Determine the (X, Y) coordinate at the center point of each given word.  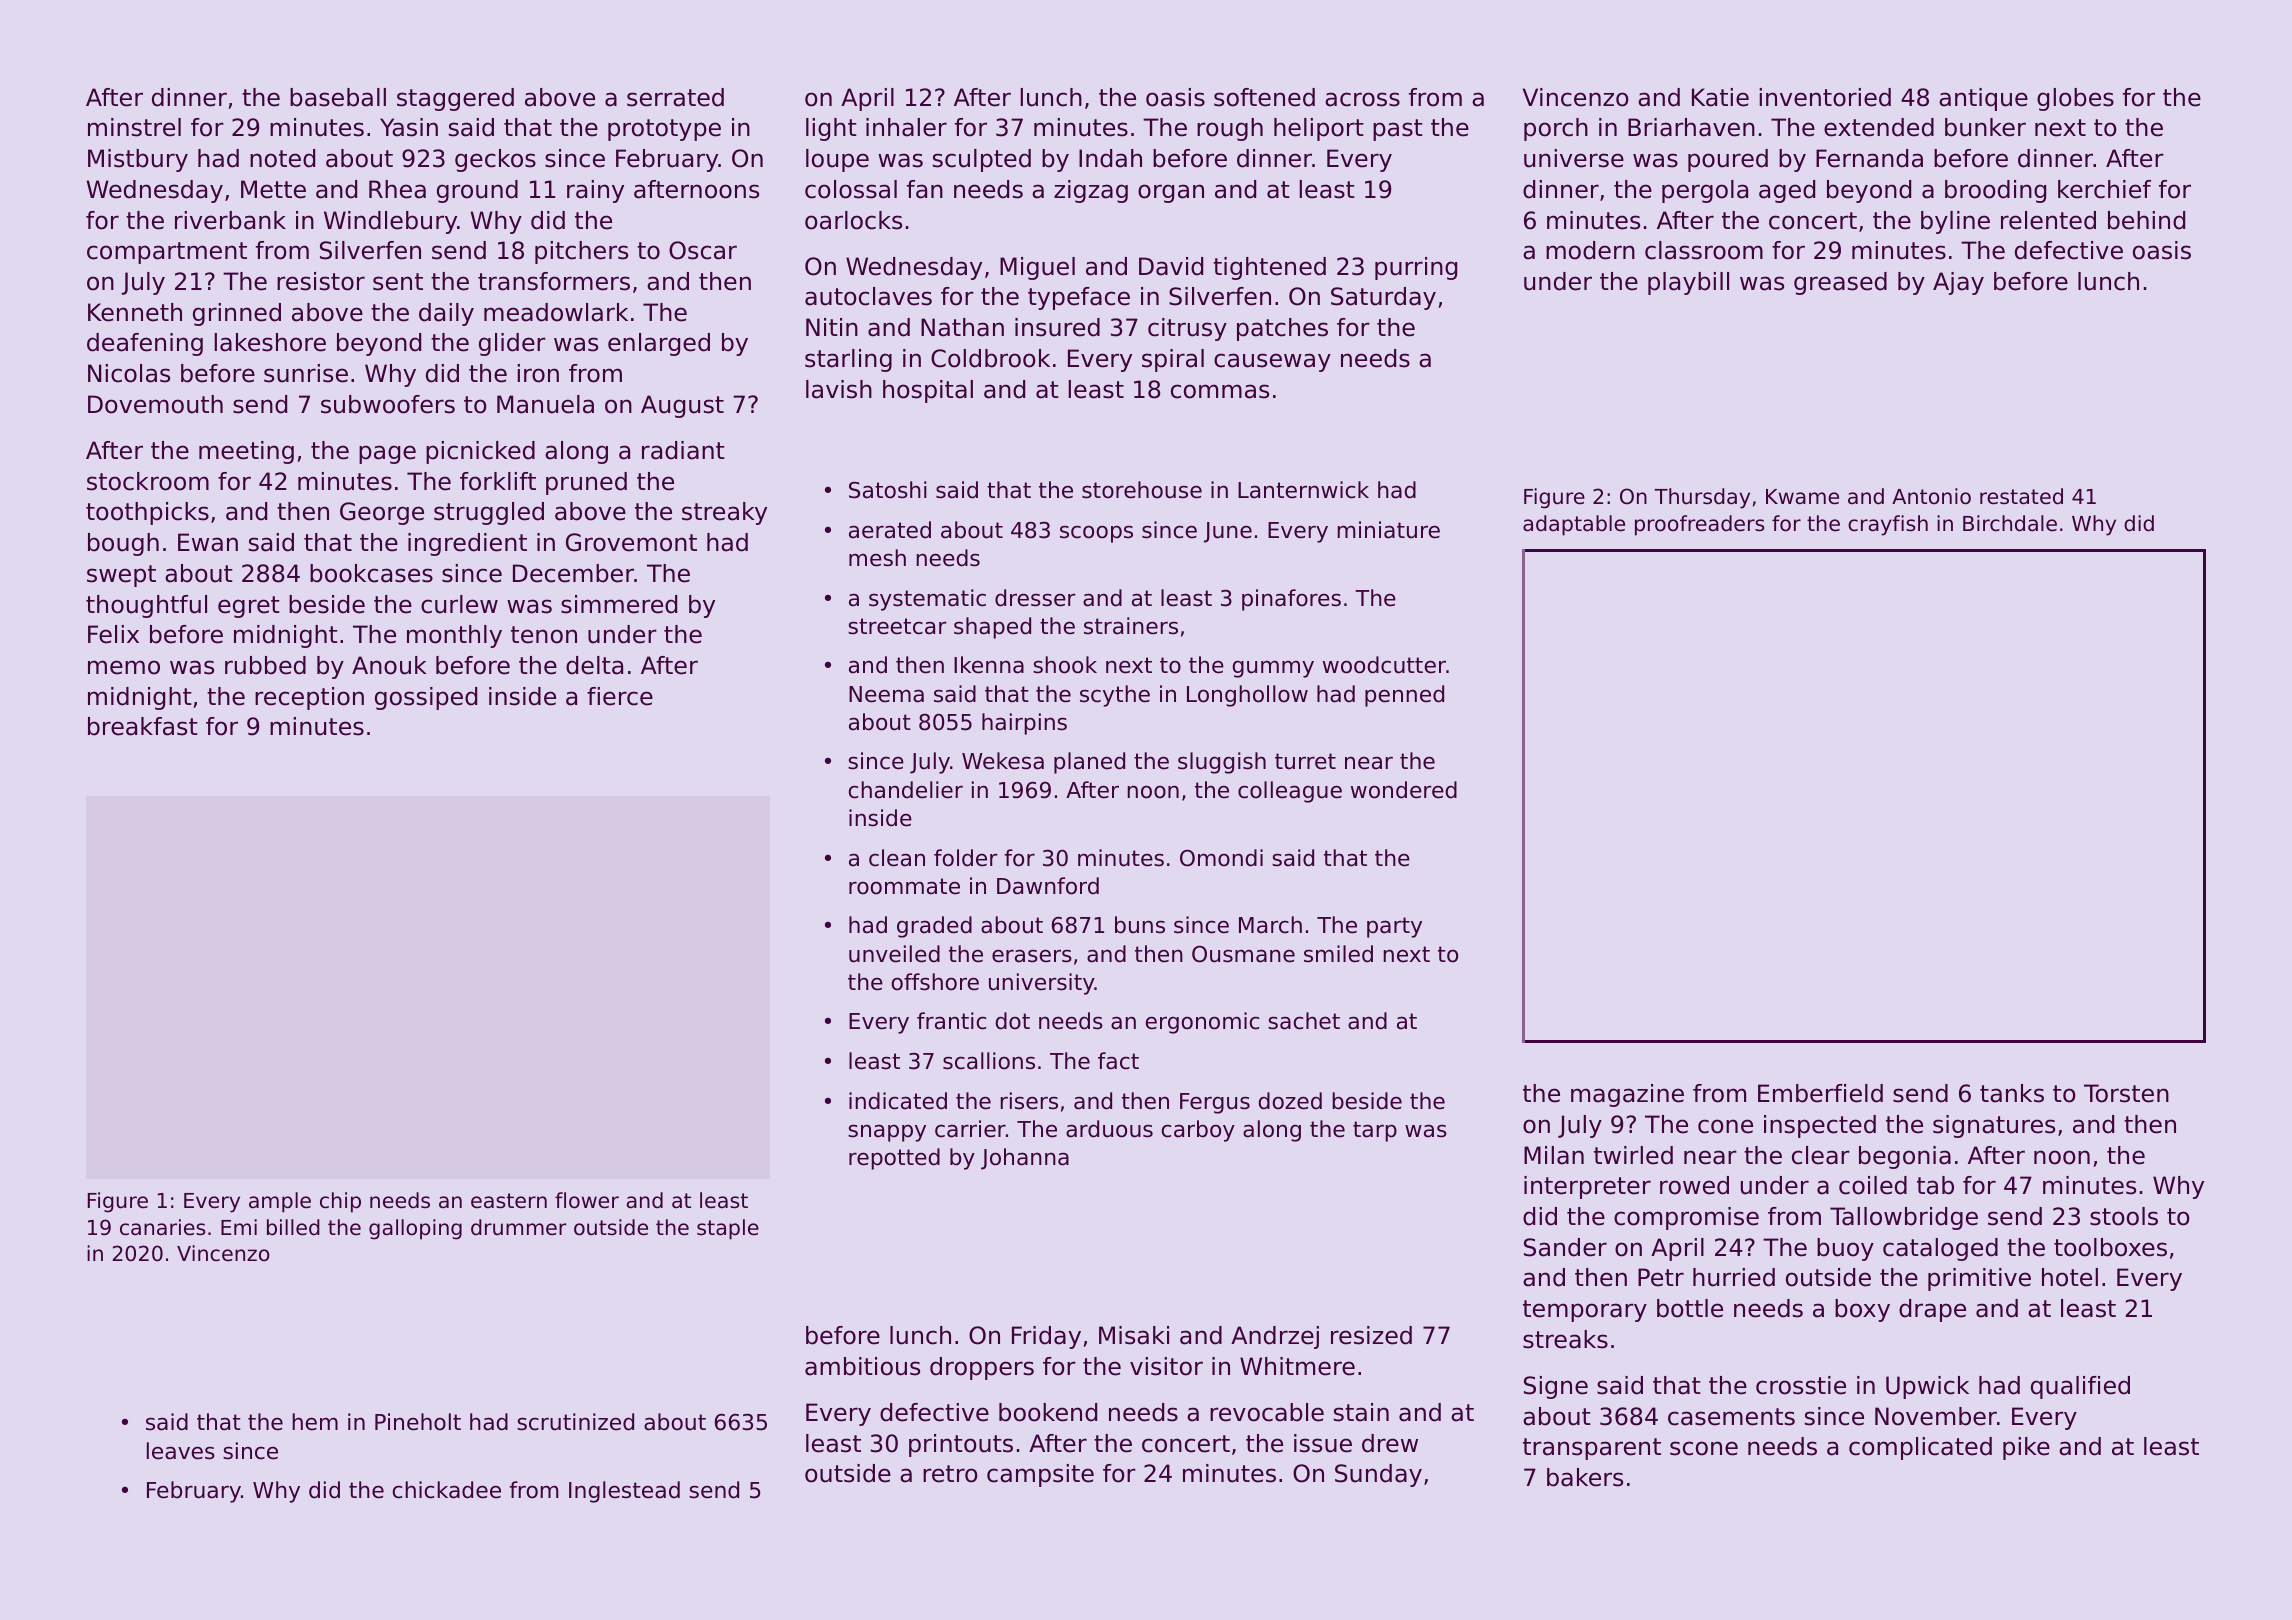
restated (2021, 496)
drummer (519, 1227)
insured (1057, 327)
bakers (1585, 1477)
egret (249, 607)
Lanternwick (1303, 490)
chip (340, 1202)
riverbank (230, 220)
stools (2124, 1216)
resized (1371, 1335)
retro (950, 1474)
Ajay (1958, 283)
